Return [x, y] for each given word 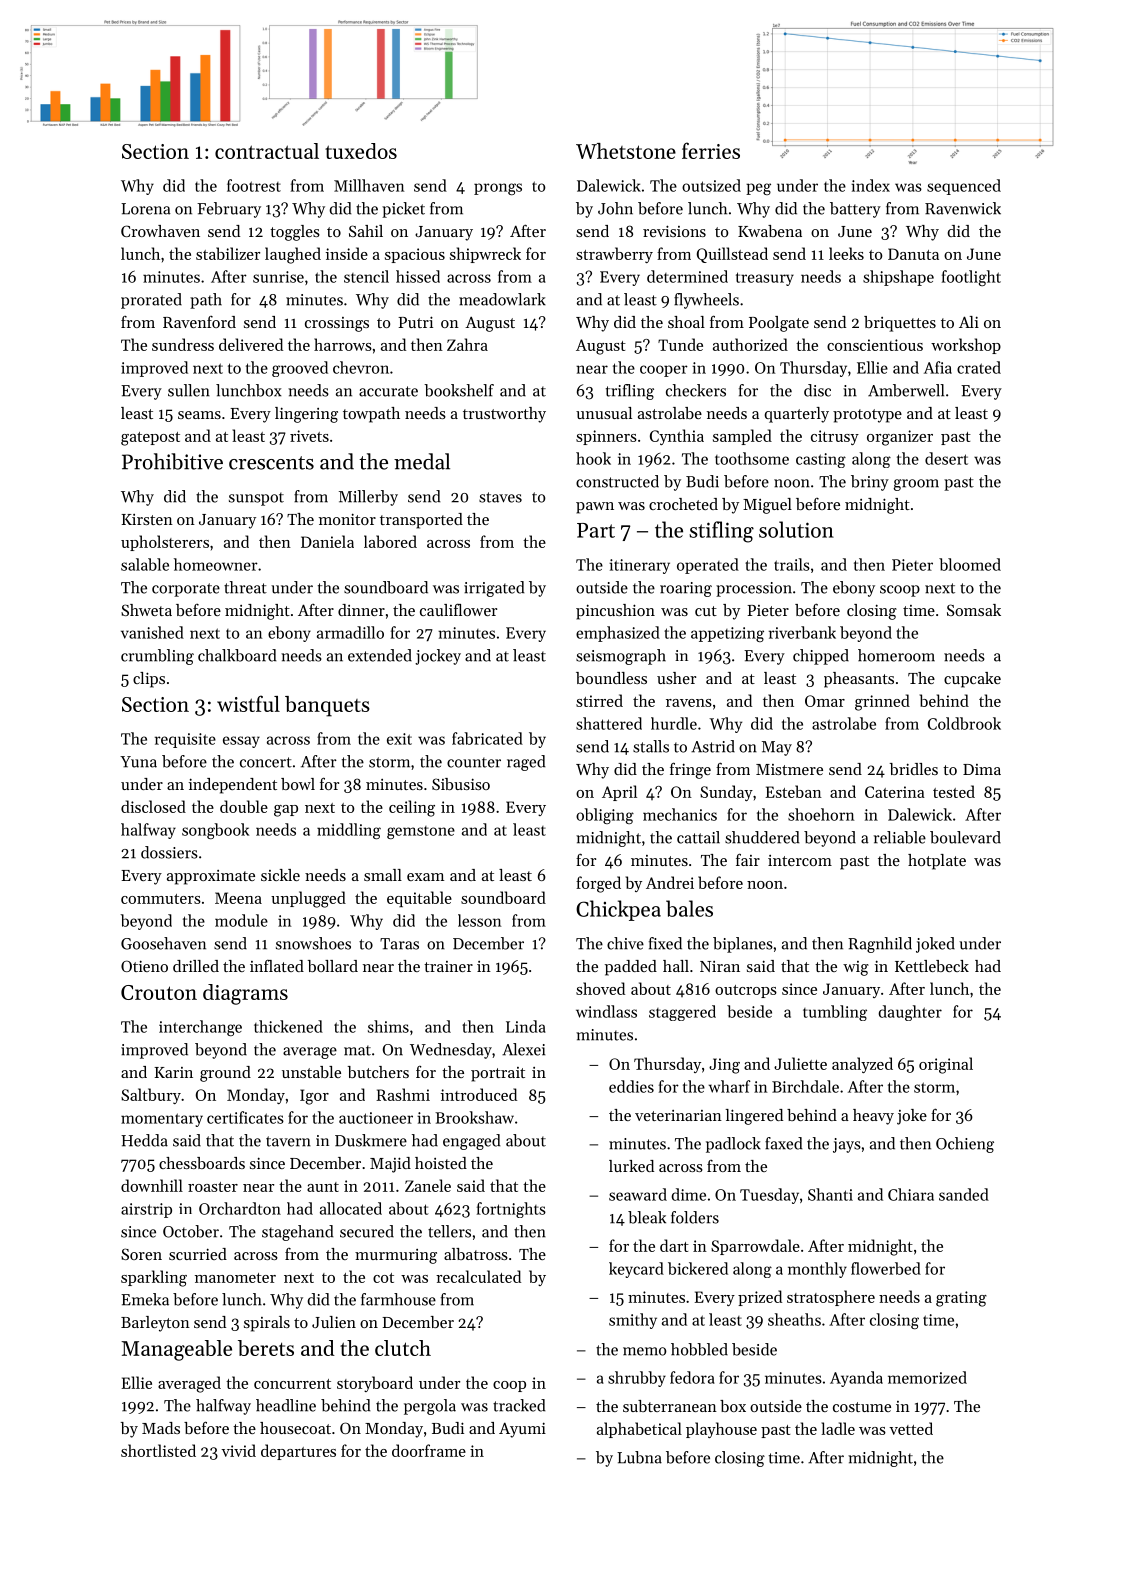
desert [946, 458]
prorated [151, 301]
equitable [419, 899]
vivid [238, 1450]
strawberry [614, 255]
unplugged [308, 899]
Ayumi [522, 1430]
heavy [873, 1117]
